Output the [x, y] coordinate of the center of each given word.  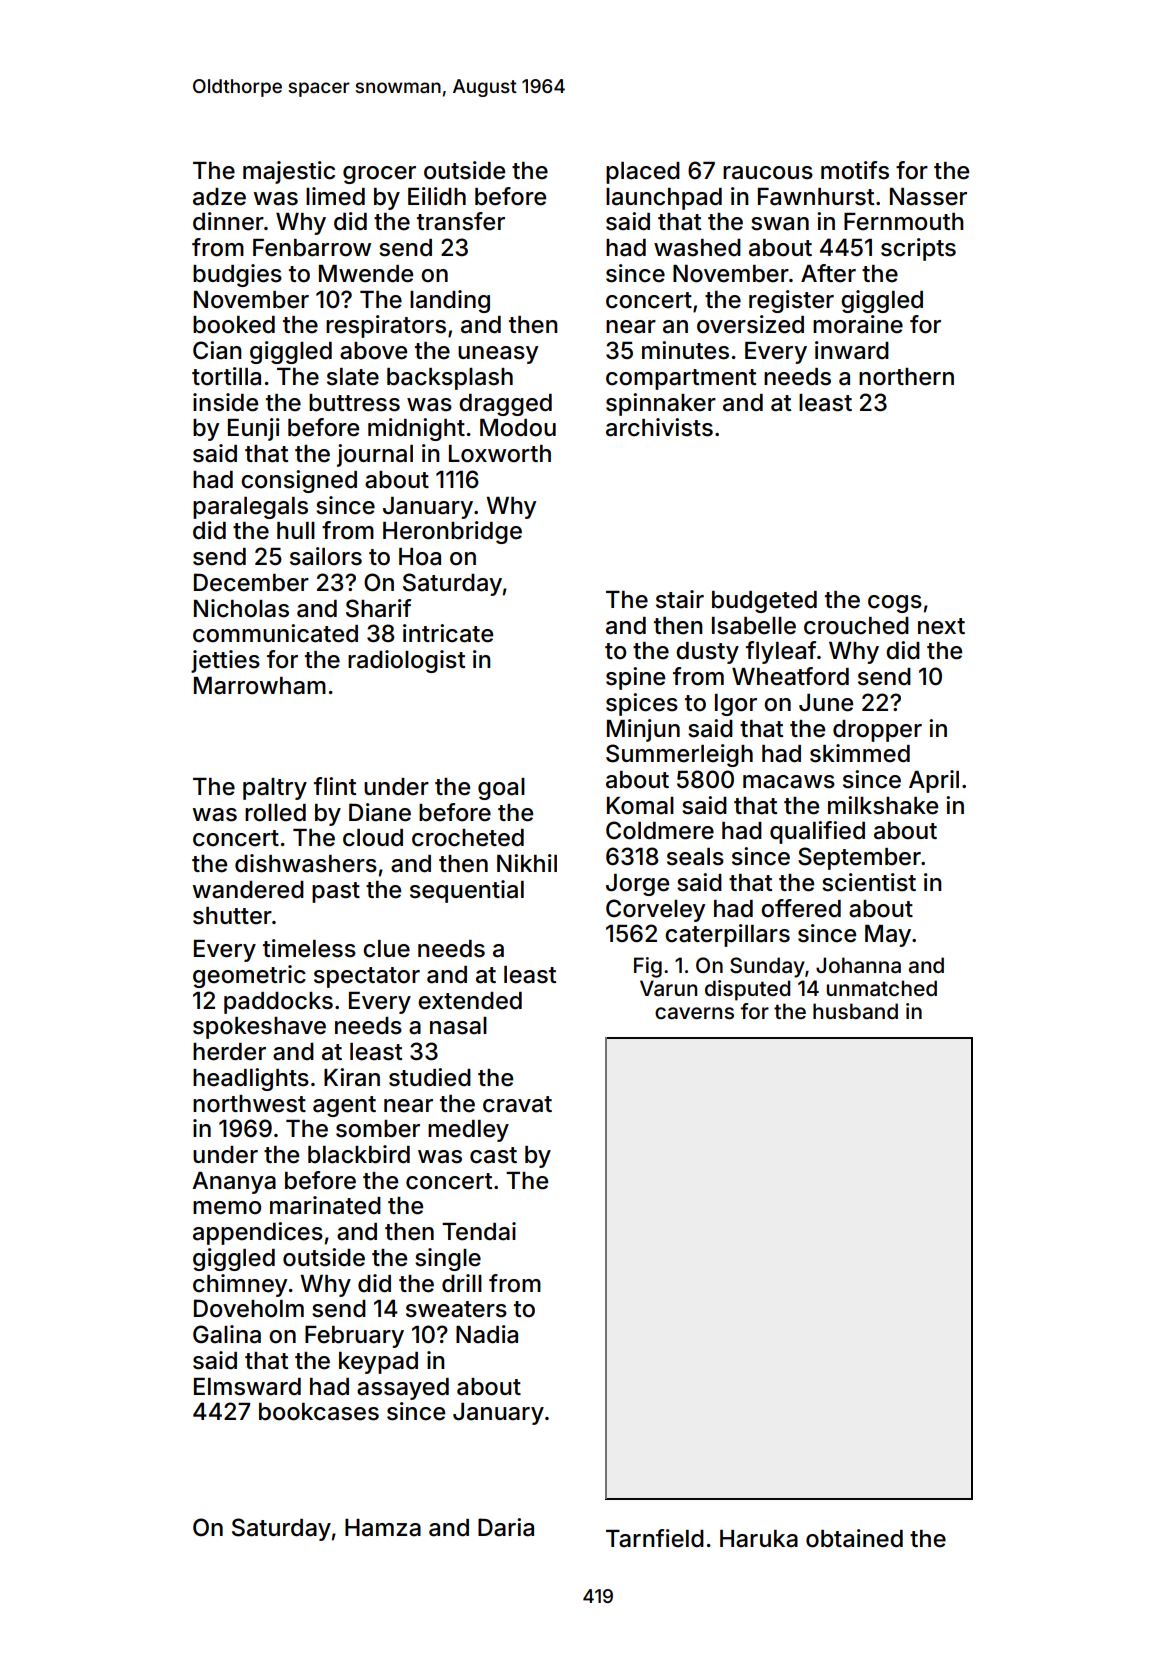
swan [780, 224]
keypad [378, 1363]
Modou [518, 428]
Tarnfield [655, 1538]
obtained [854, 1538]
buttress [354, 403]
